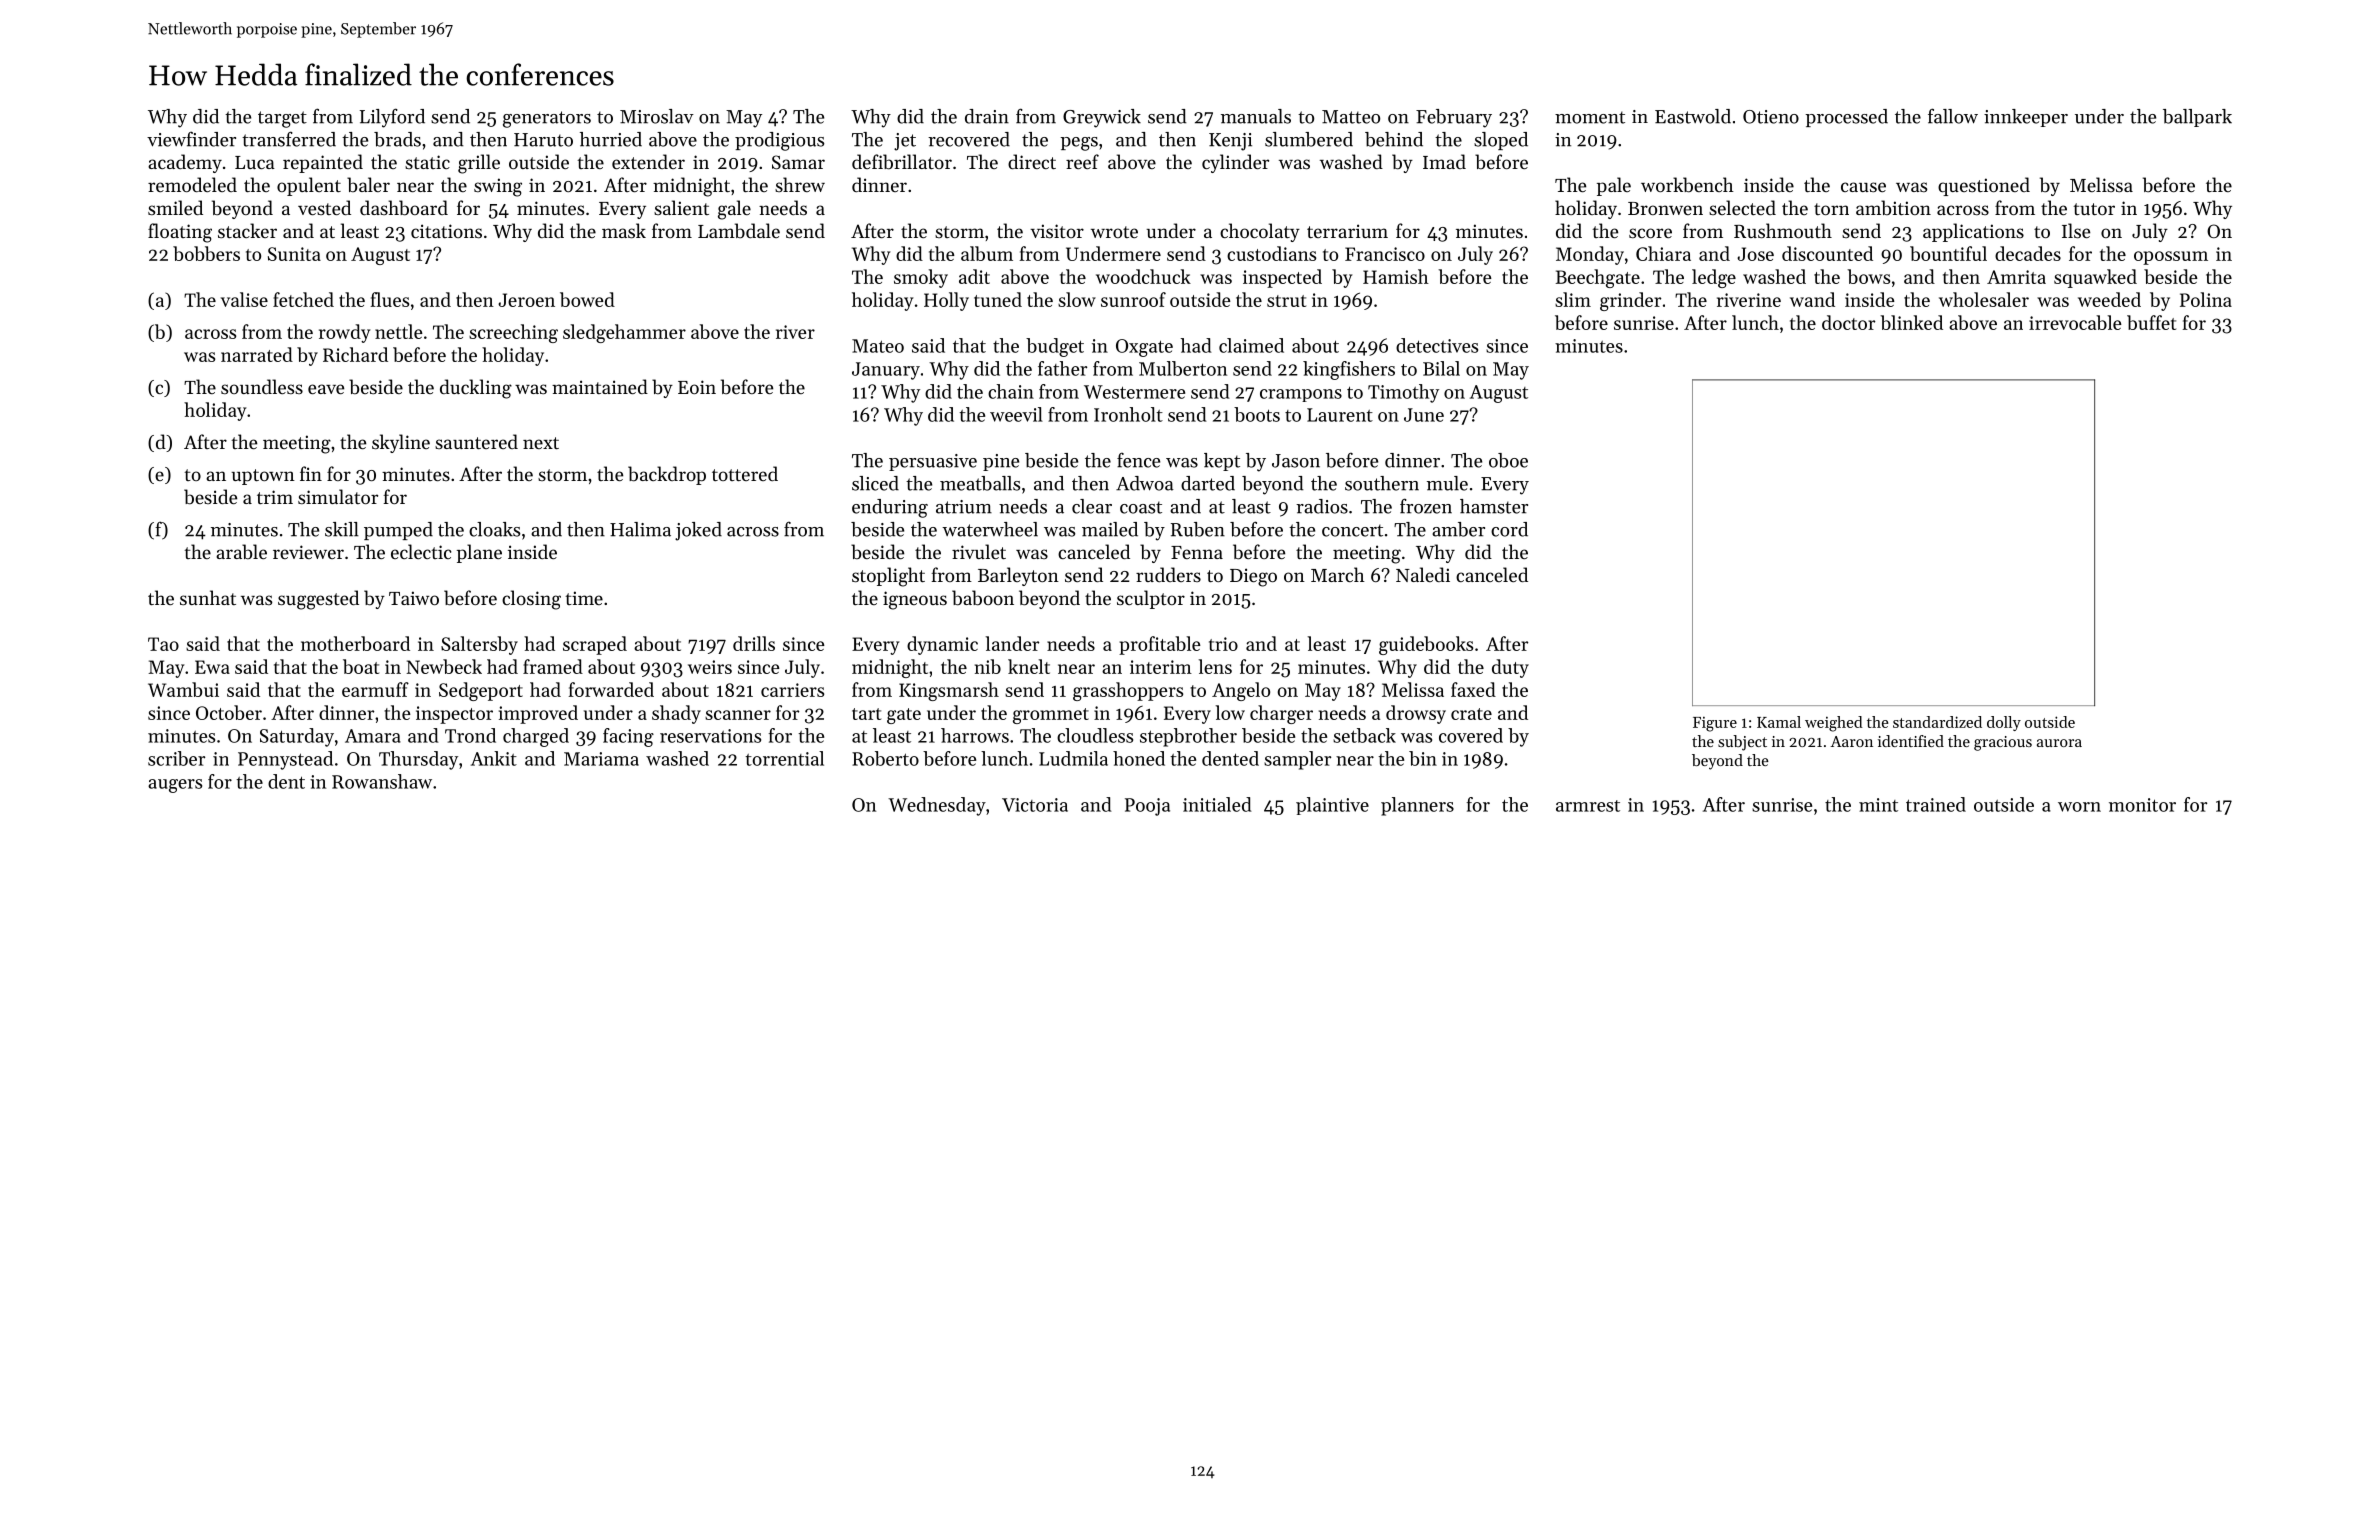  What do you see at coordinates (175, 786) in the document?
I see `augers` at bounding box center [175, 786].
